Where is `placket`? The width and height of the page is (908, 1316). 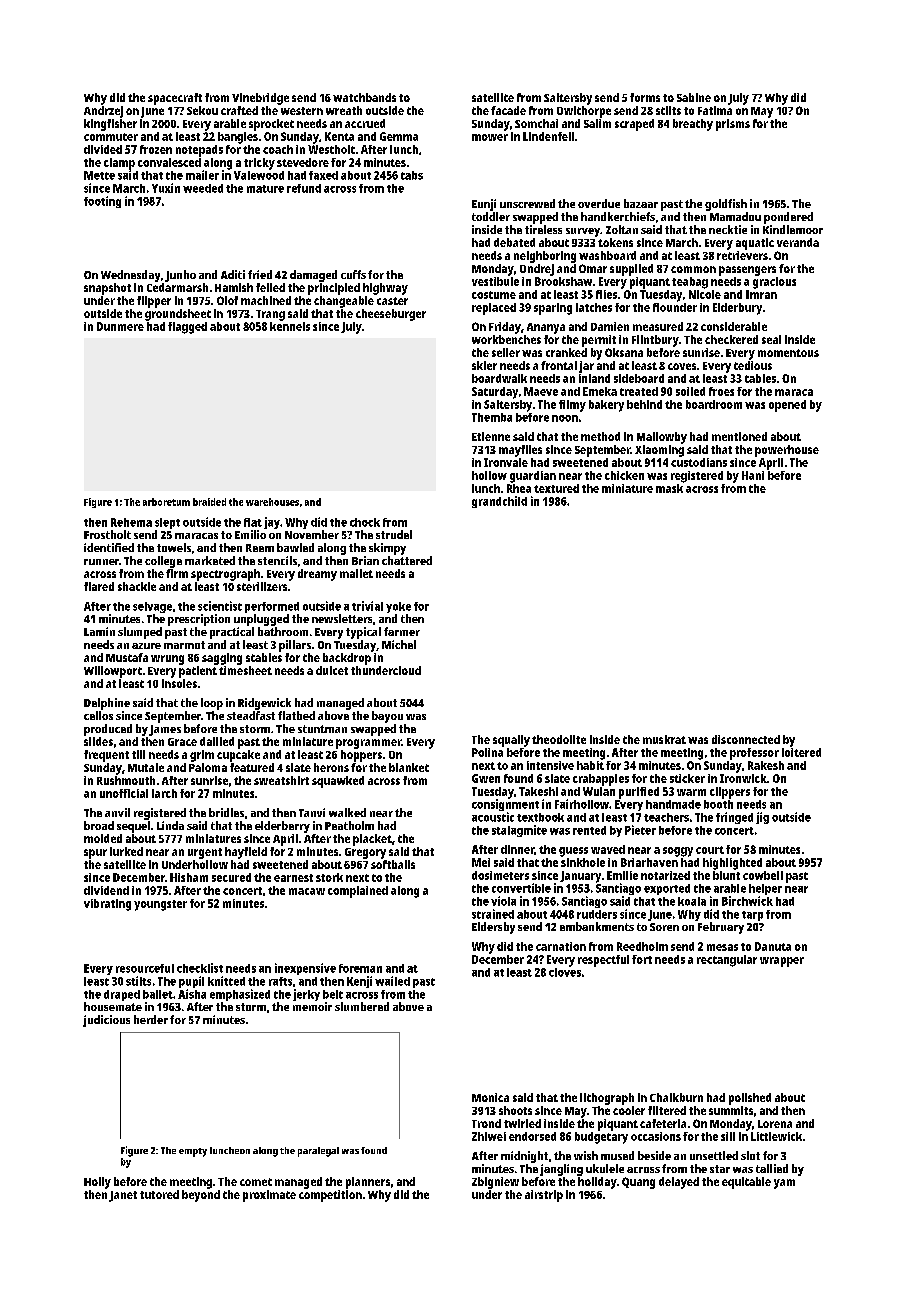 placket is located at coordinates (372, 840).
